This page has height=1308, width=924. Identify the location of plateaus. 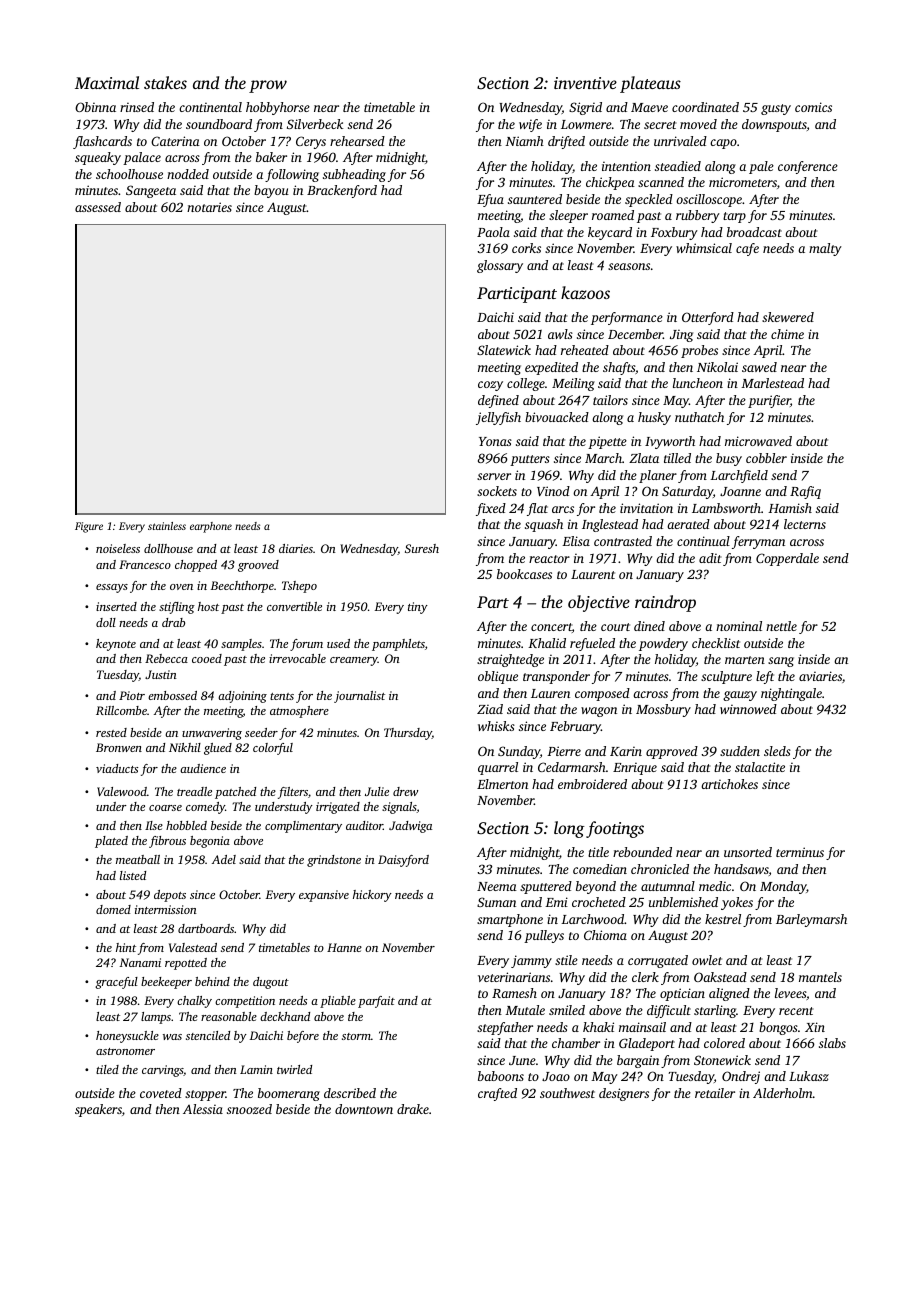
(650, 84).
